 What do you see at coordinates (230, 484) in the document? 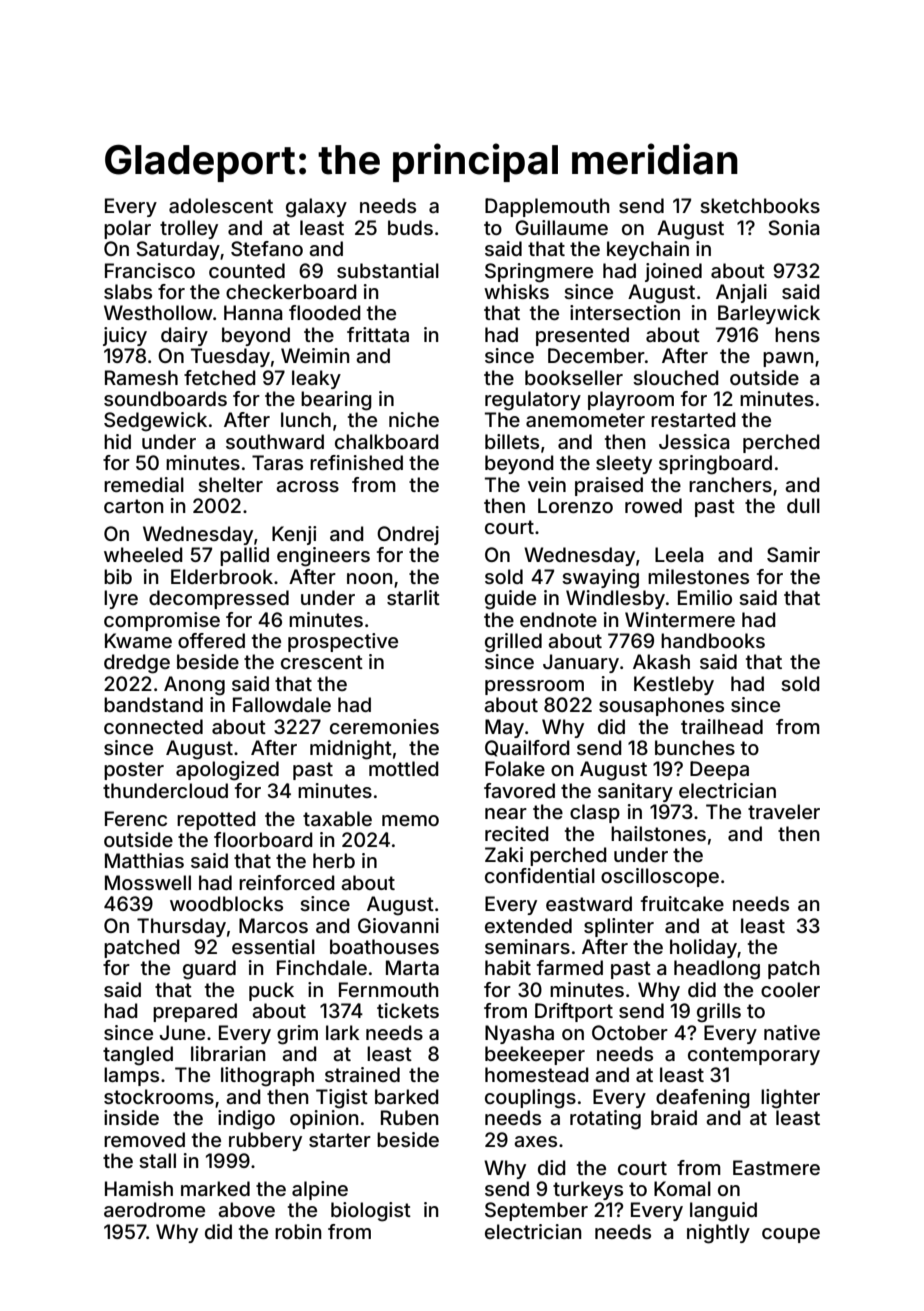
I see `shelter` at bounding box center [230, 484].
